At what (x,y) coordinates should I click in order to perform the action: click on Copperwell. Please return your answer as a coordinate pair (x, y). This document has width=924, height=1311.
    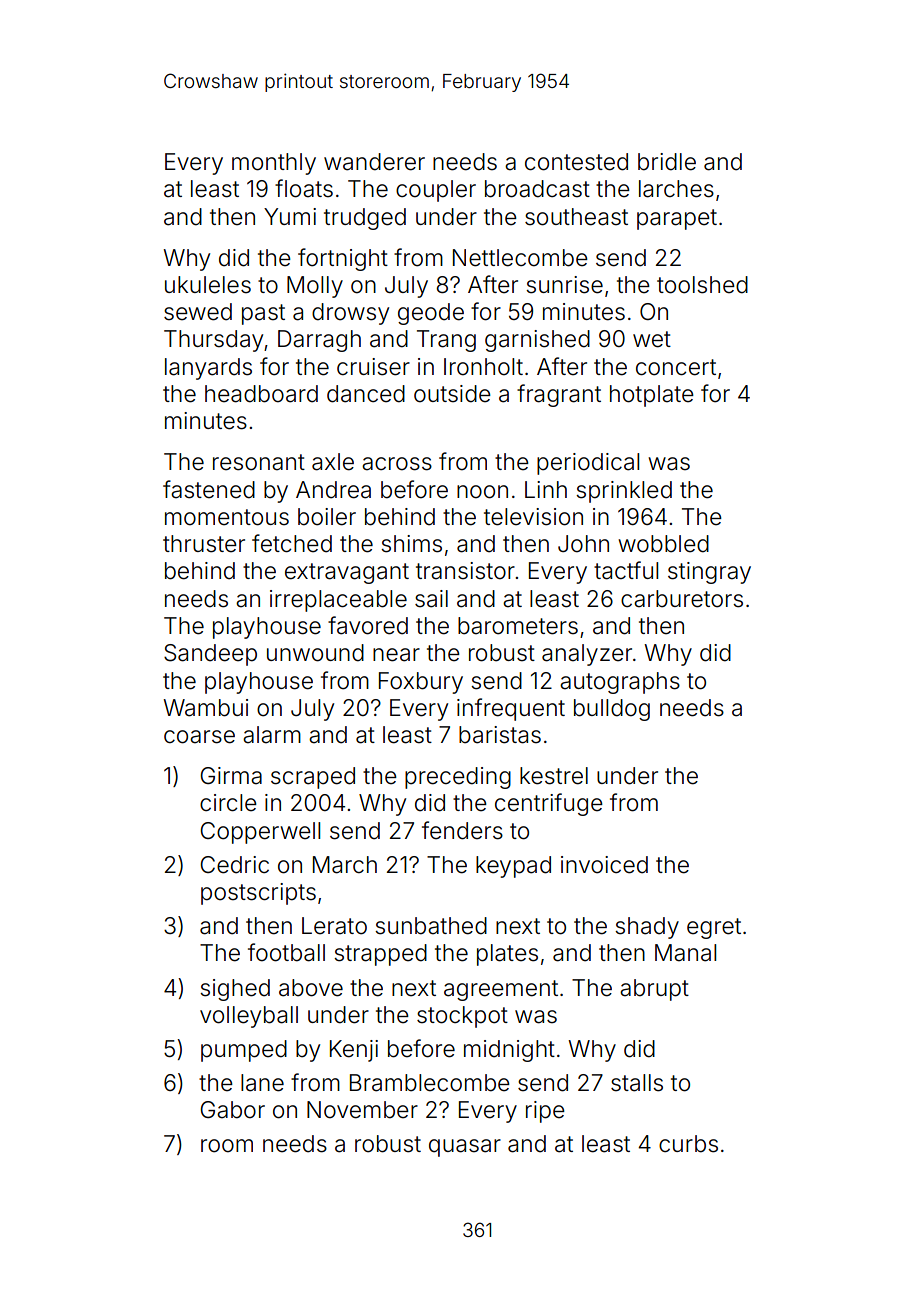
    Looking at the image, I should click on (260, 833).
